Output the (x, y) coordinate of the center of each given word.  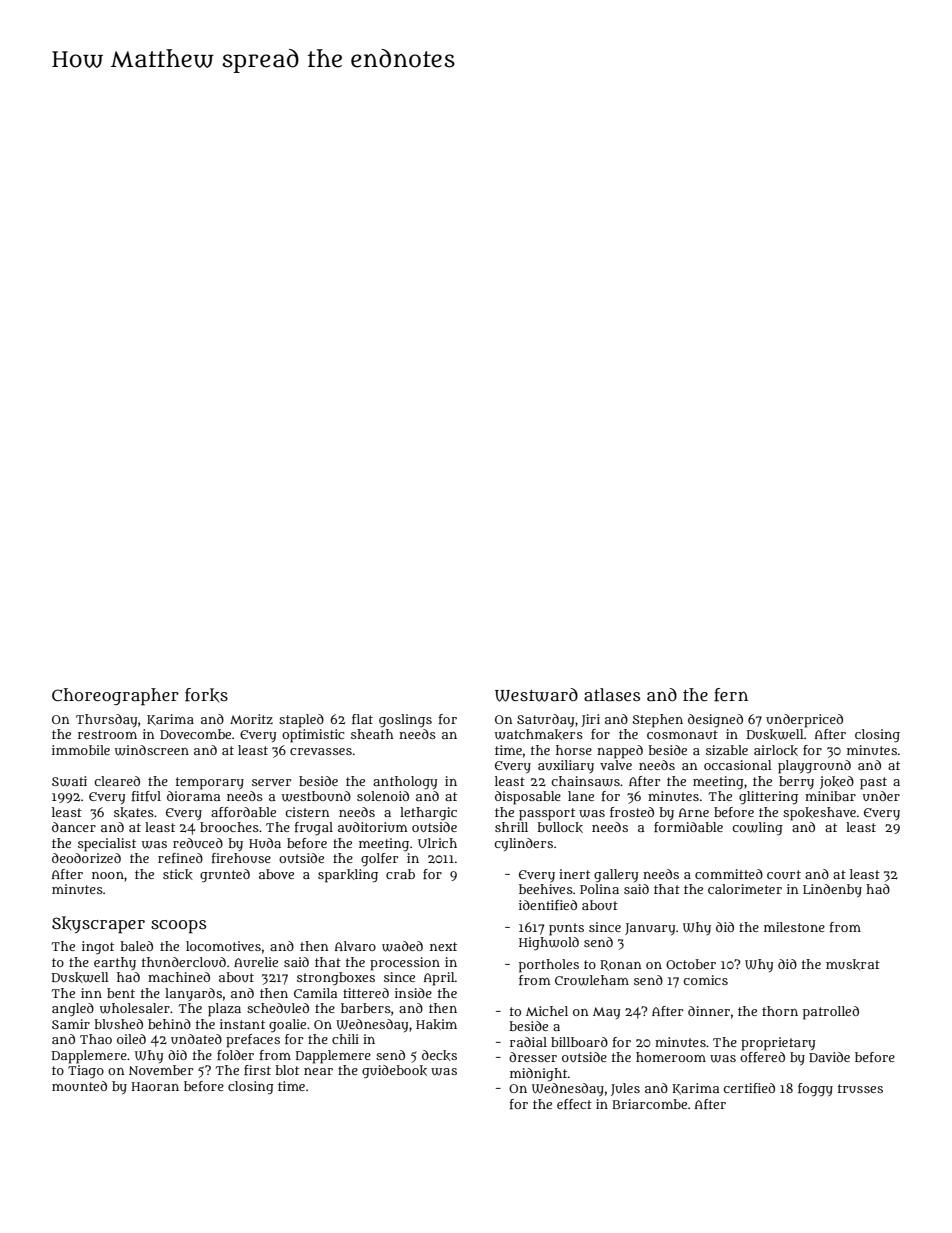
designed (715, 720)
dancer (74, 827)
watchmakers (539, 734)
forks (206, 695)
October (691, 964)
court (784, 874)
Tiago (86, 1072)
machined (179, 977)
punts (566, 929)
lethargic (428, 814)
